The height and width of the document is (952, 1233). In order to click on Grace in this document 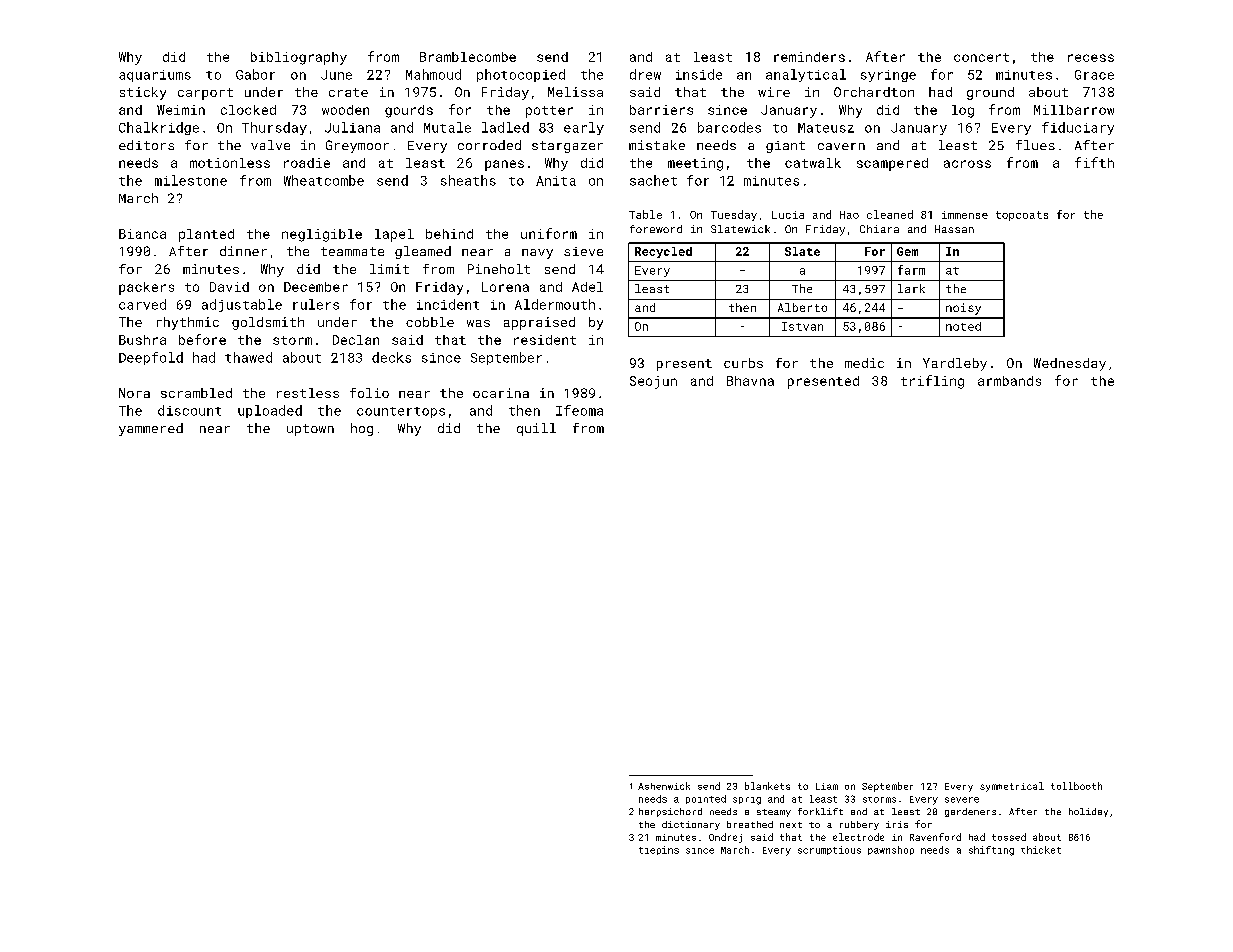, I will do `click(1094, 75)`.
